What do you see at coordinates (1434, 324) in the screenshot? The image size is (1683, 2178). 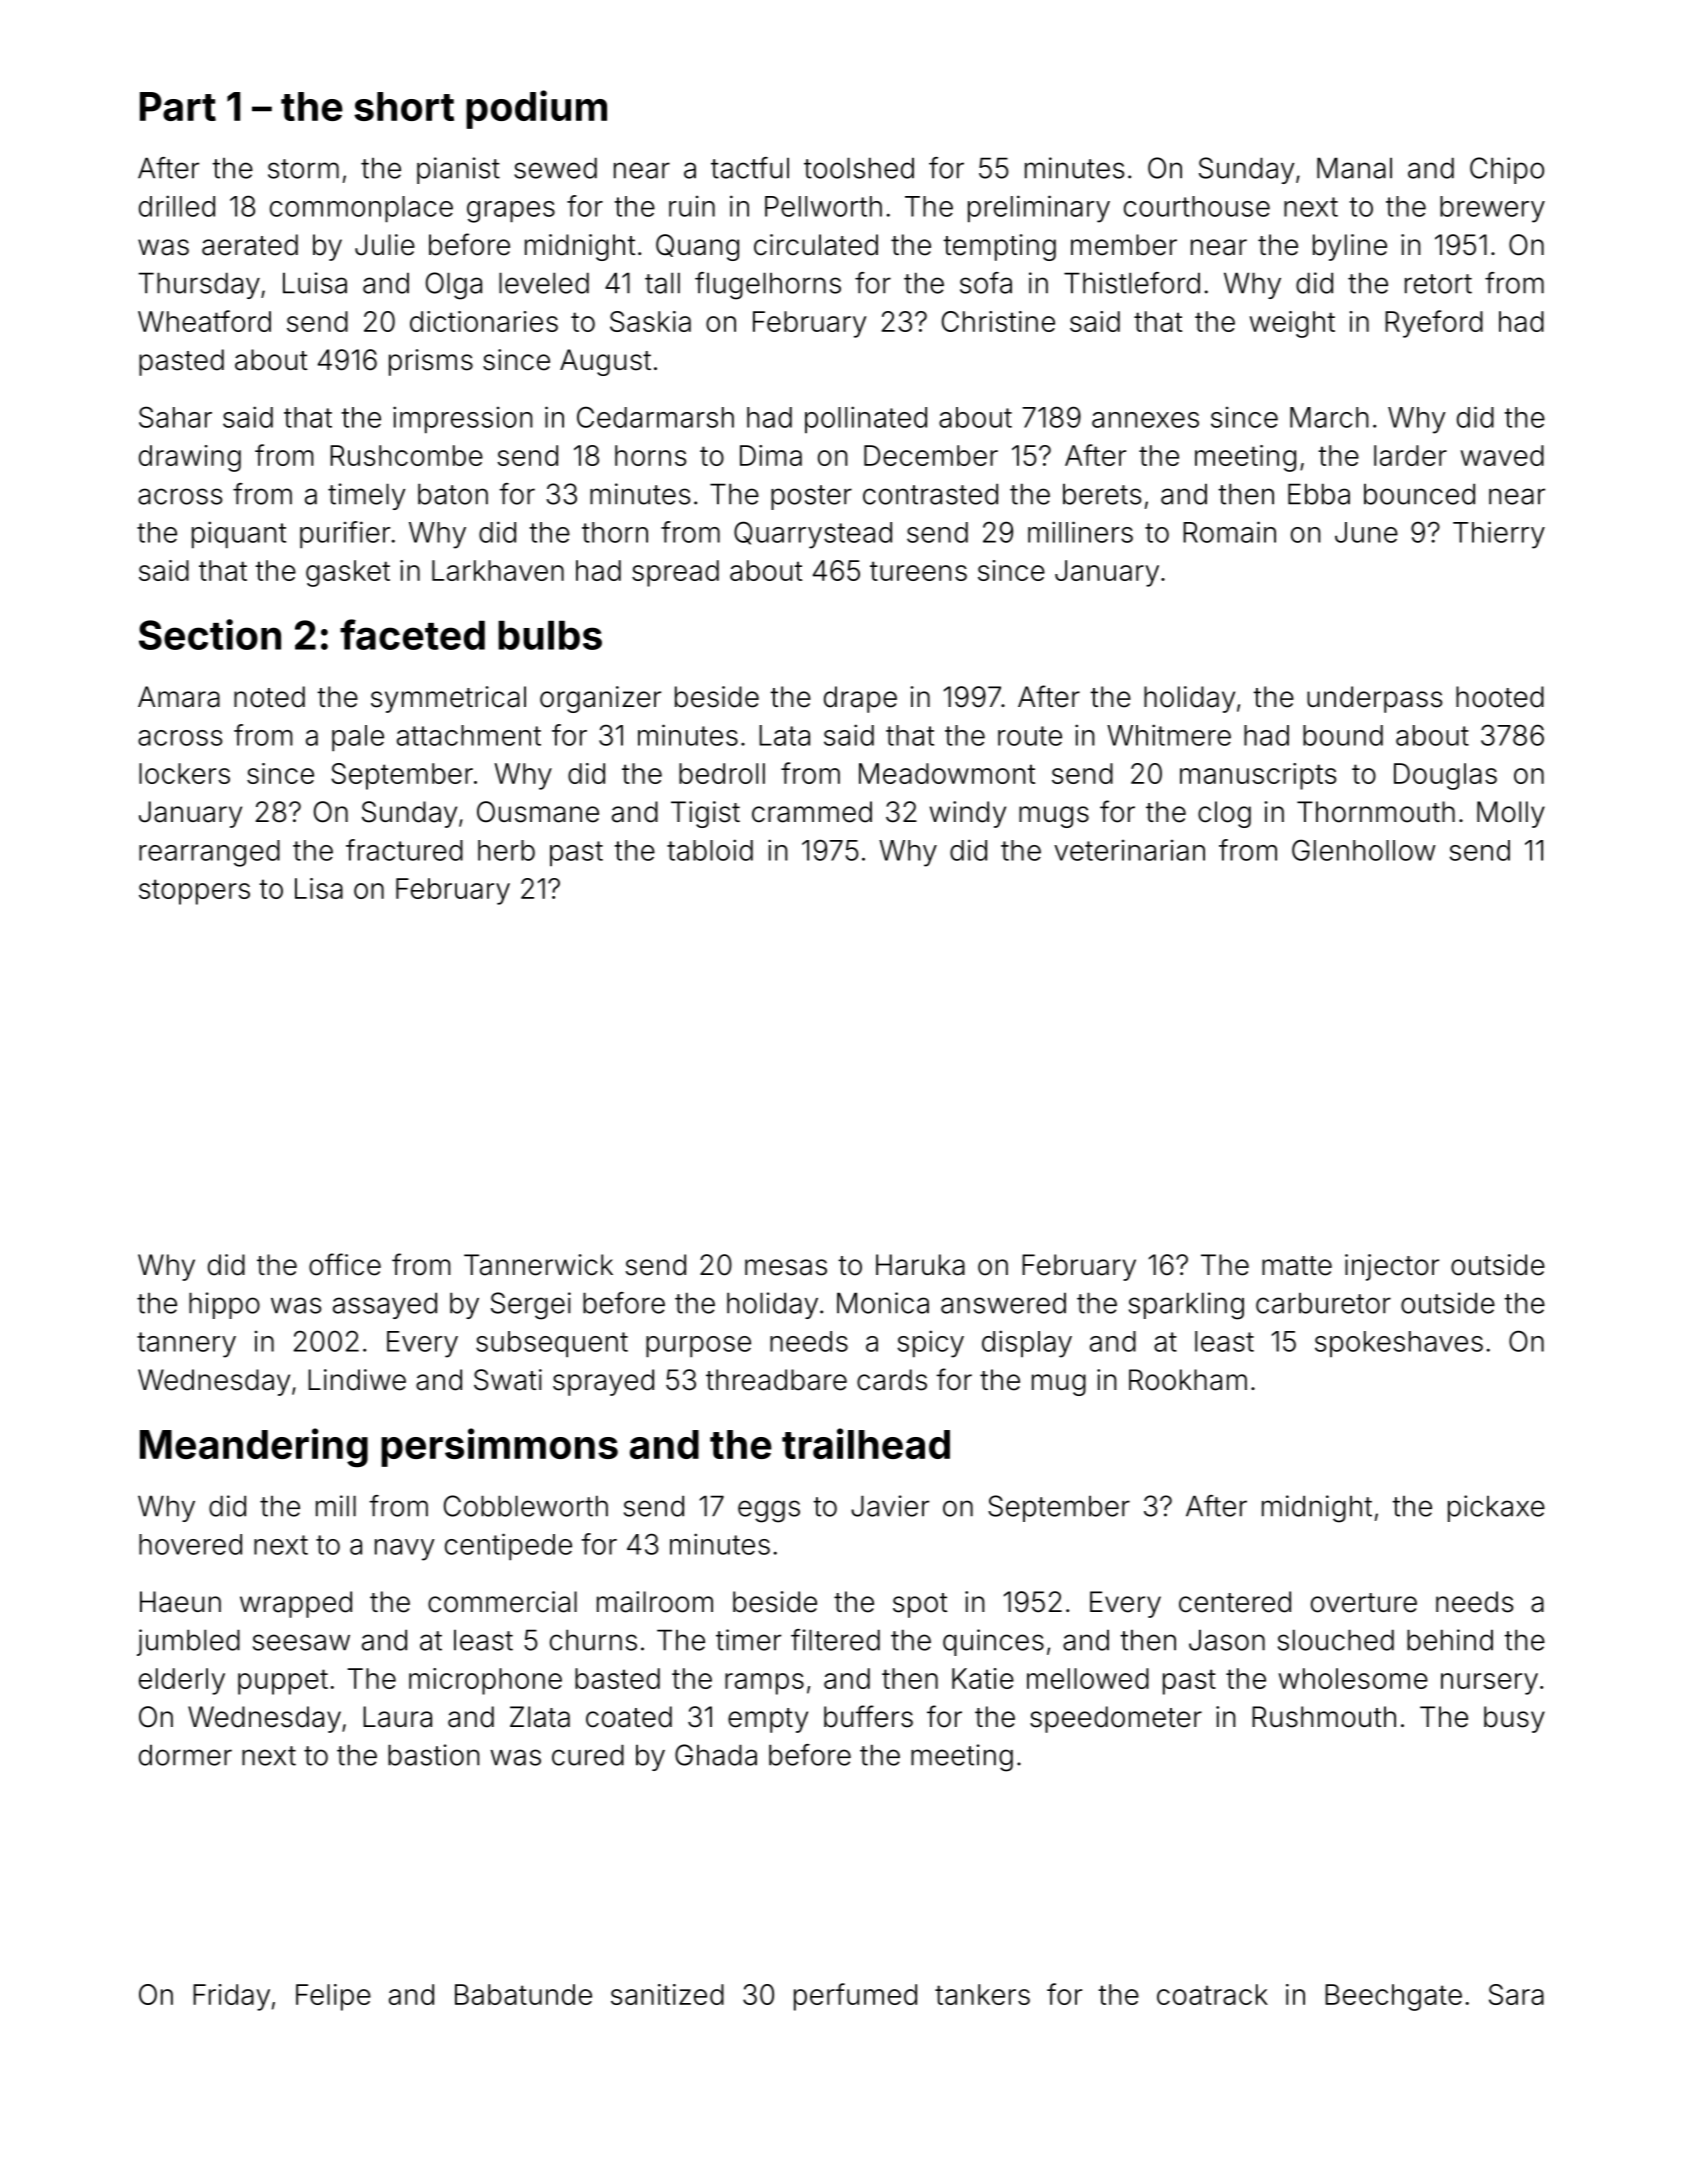 I see `Ryeford` at bounding box center [1434, 324].
